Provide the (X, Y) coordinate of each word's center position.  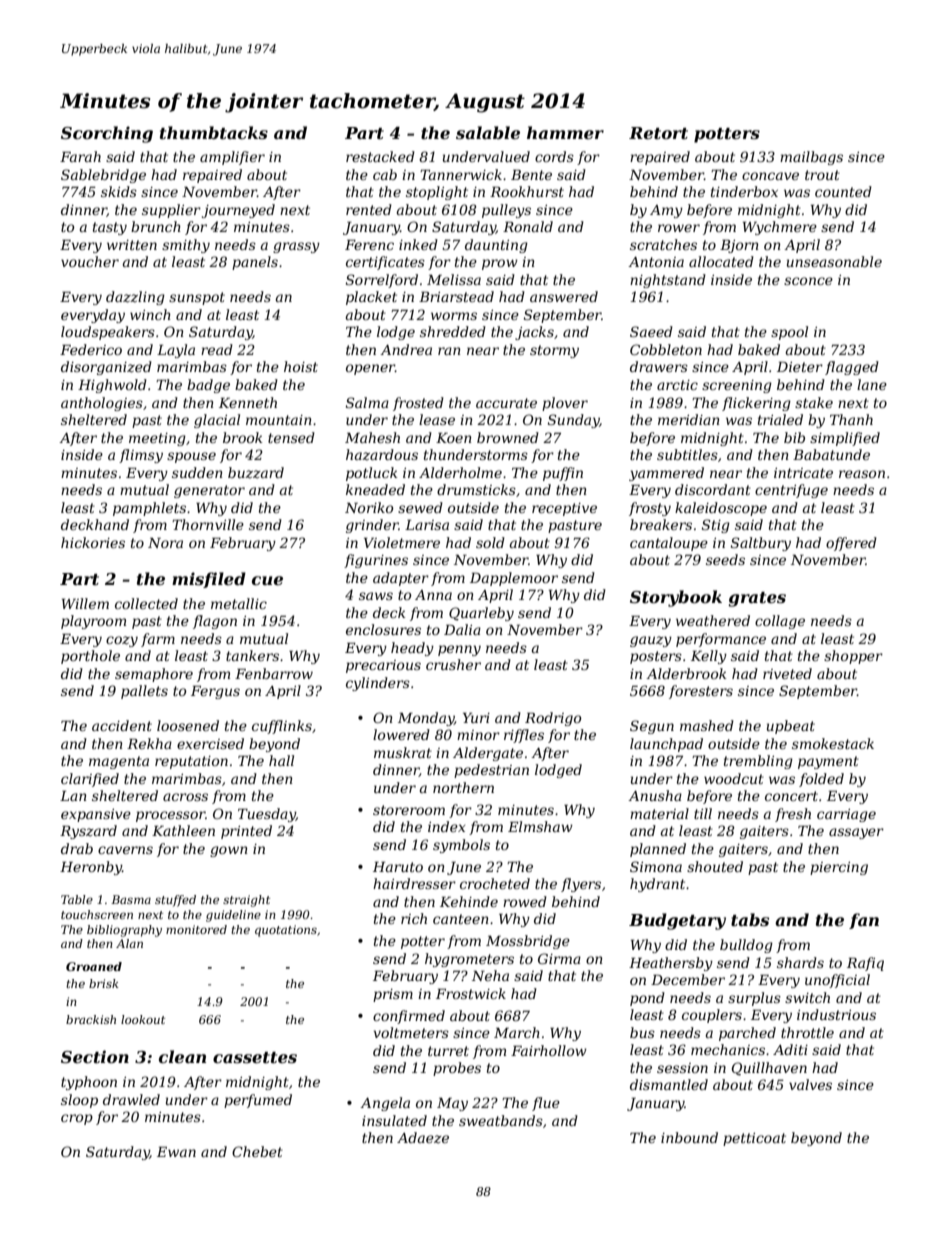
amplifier (232, 158)
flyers (581, 885)
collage (780, 622)
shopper (853, 657)
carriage (846, 815)
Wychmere (780, 228)
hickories (93, 542)
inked (418, 244)
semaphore (154, 675)
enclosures (383, 629)
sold (490, 542)
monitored (196, 929)
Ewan (176, 1151)
